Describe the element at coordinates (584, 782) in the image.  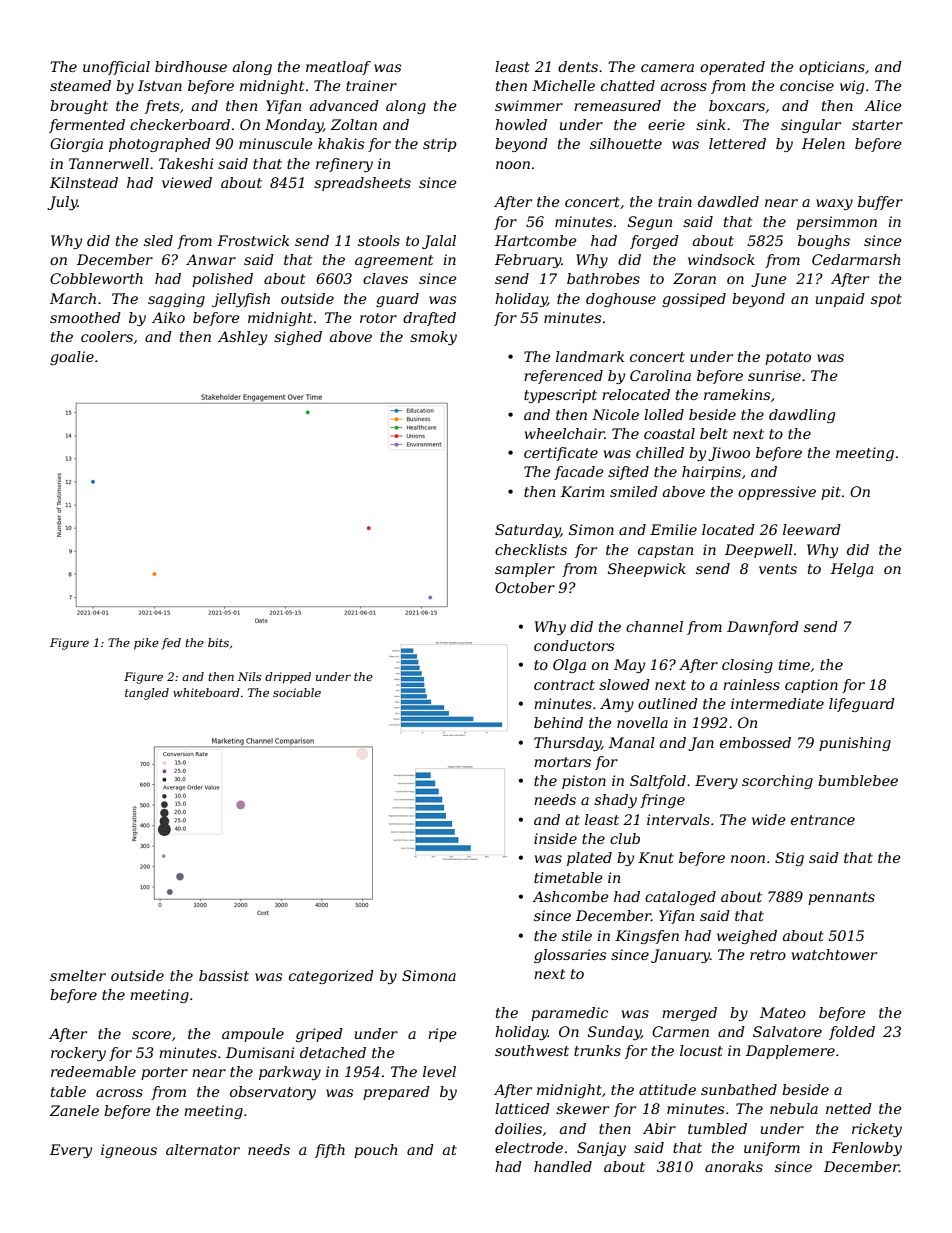
I see `piston` at that location.
